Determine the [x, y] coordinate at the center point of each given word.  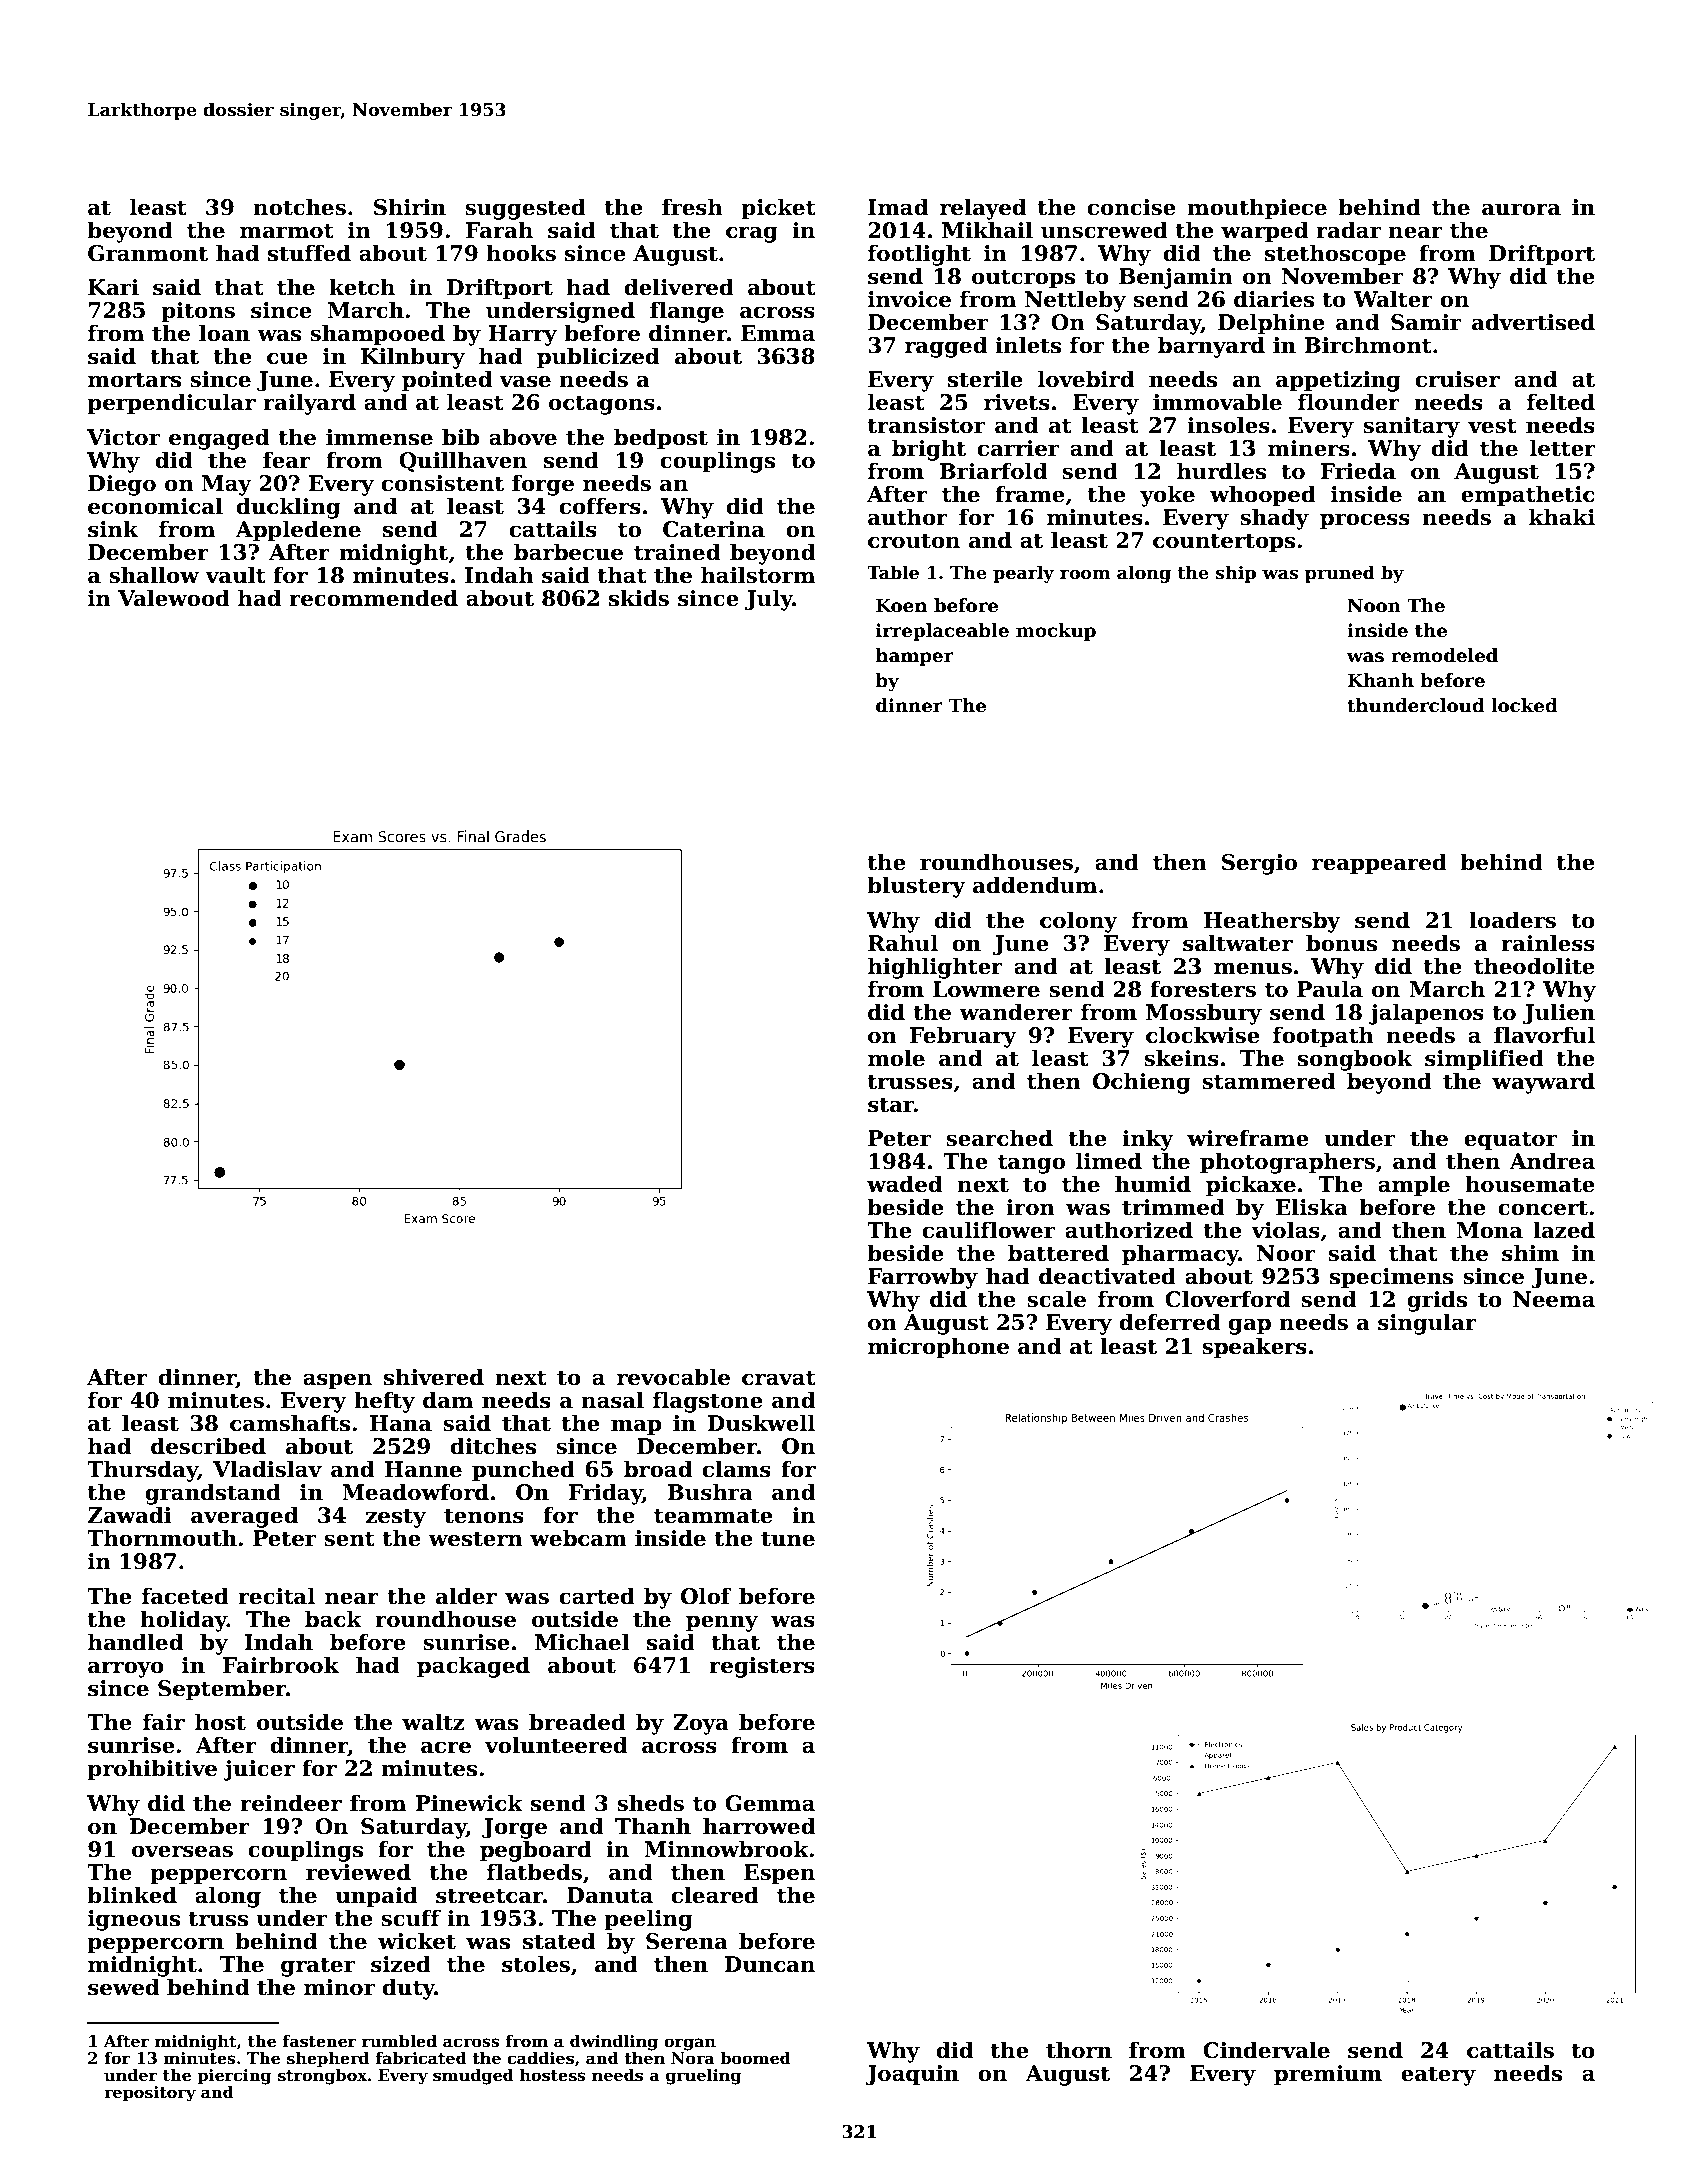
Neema [1554, 1299]
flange [687, 312]
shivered [434, 1377]
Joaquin [912, 2075]
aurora [1521, 209]
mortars [134, 380]
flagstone [708, 1402]
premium [1328, 2075]
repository [150, 2094]
